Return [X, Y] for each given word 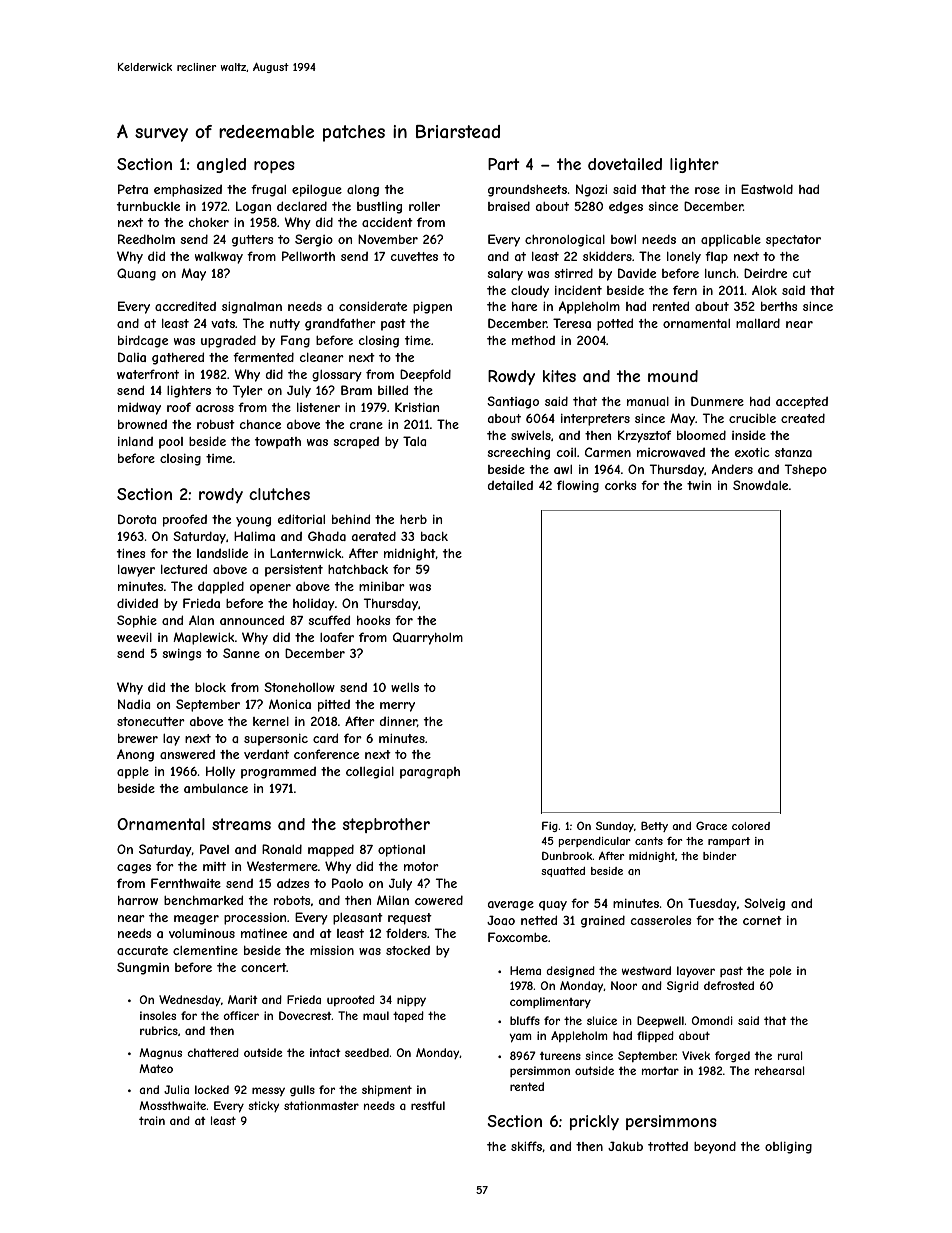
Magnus [160, 1053]
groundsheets [528, 191]
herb [413, 519]
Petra [133, 189]
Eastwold [767, 189]
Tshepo [806, 470]
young [253, 522]
